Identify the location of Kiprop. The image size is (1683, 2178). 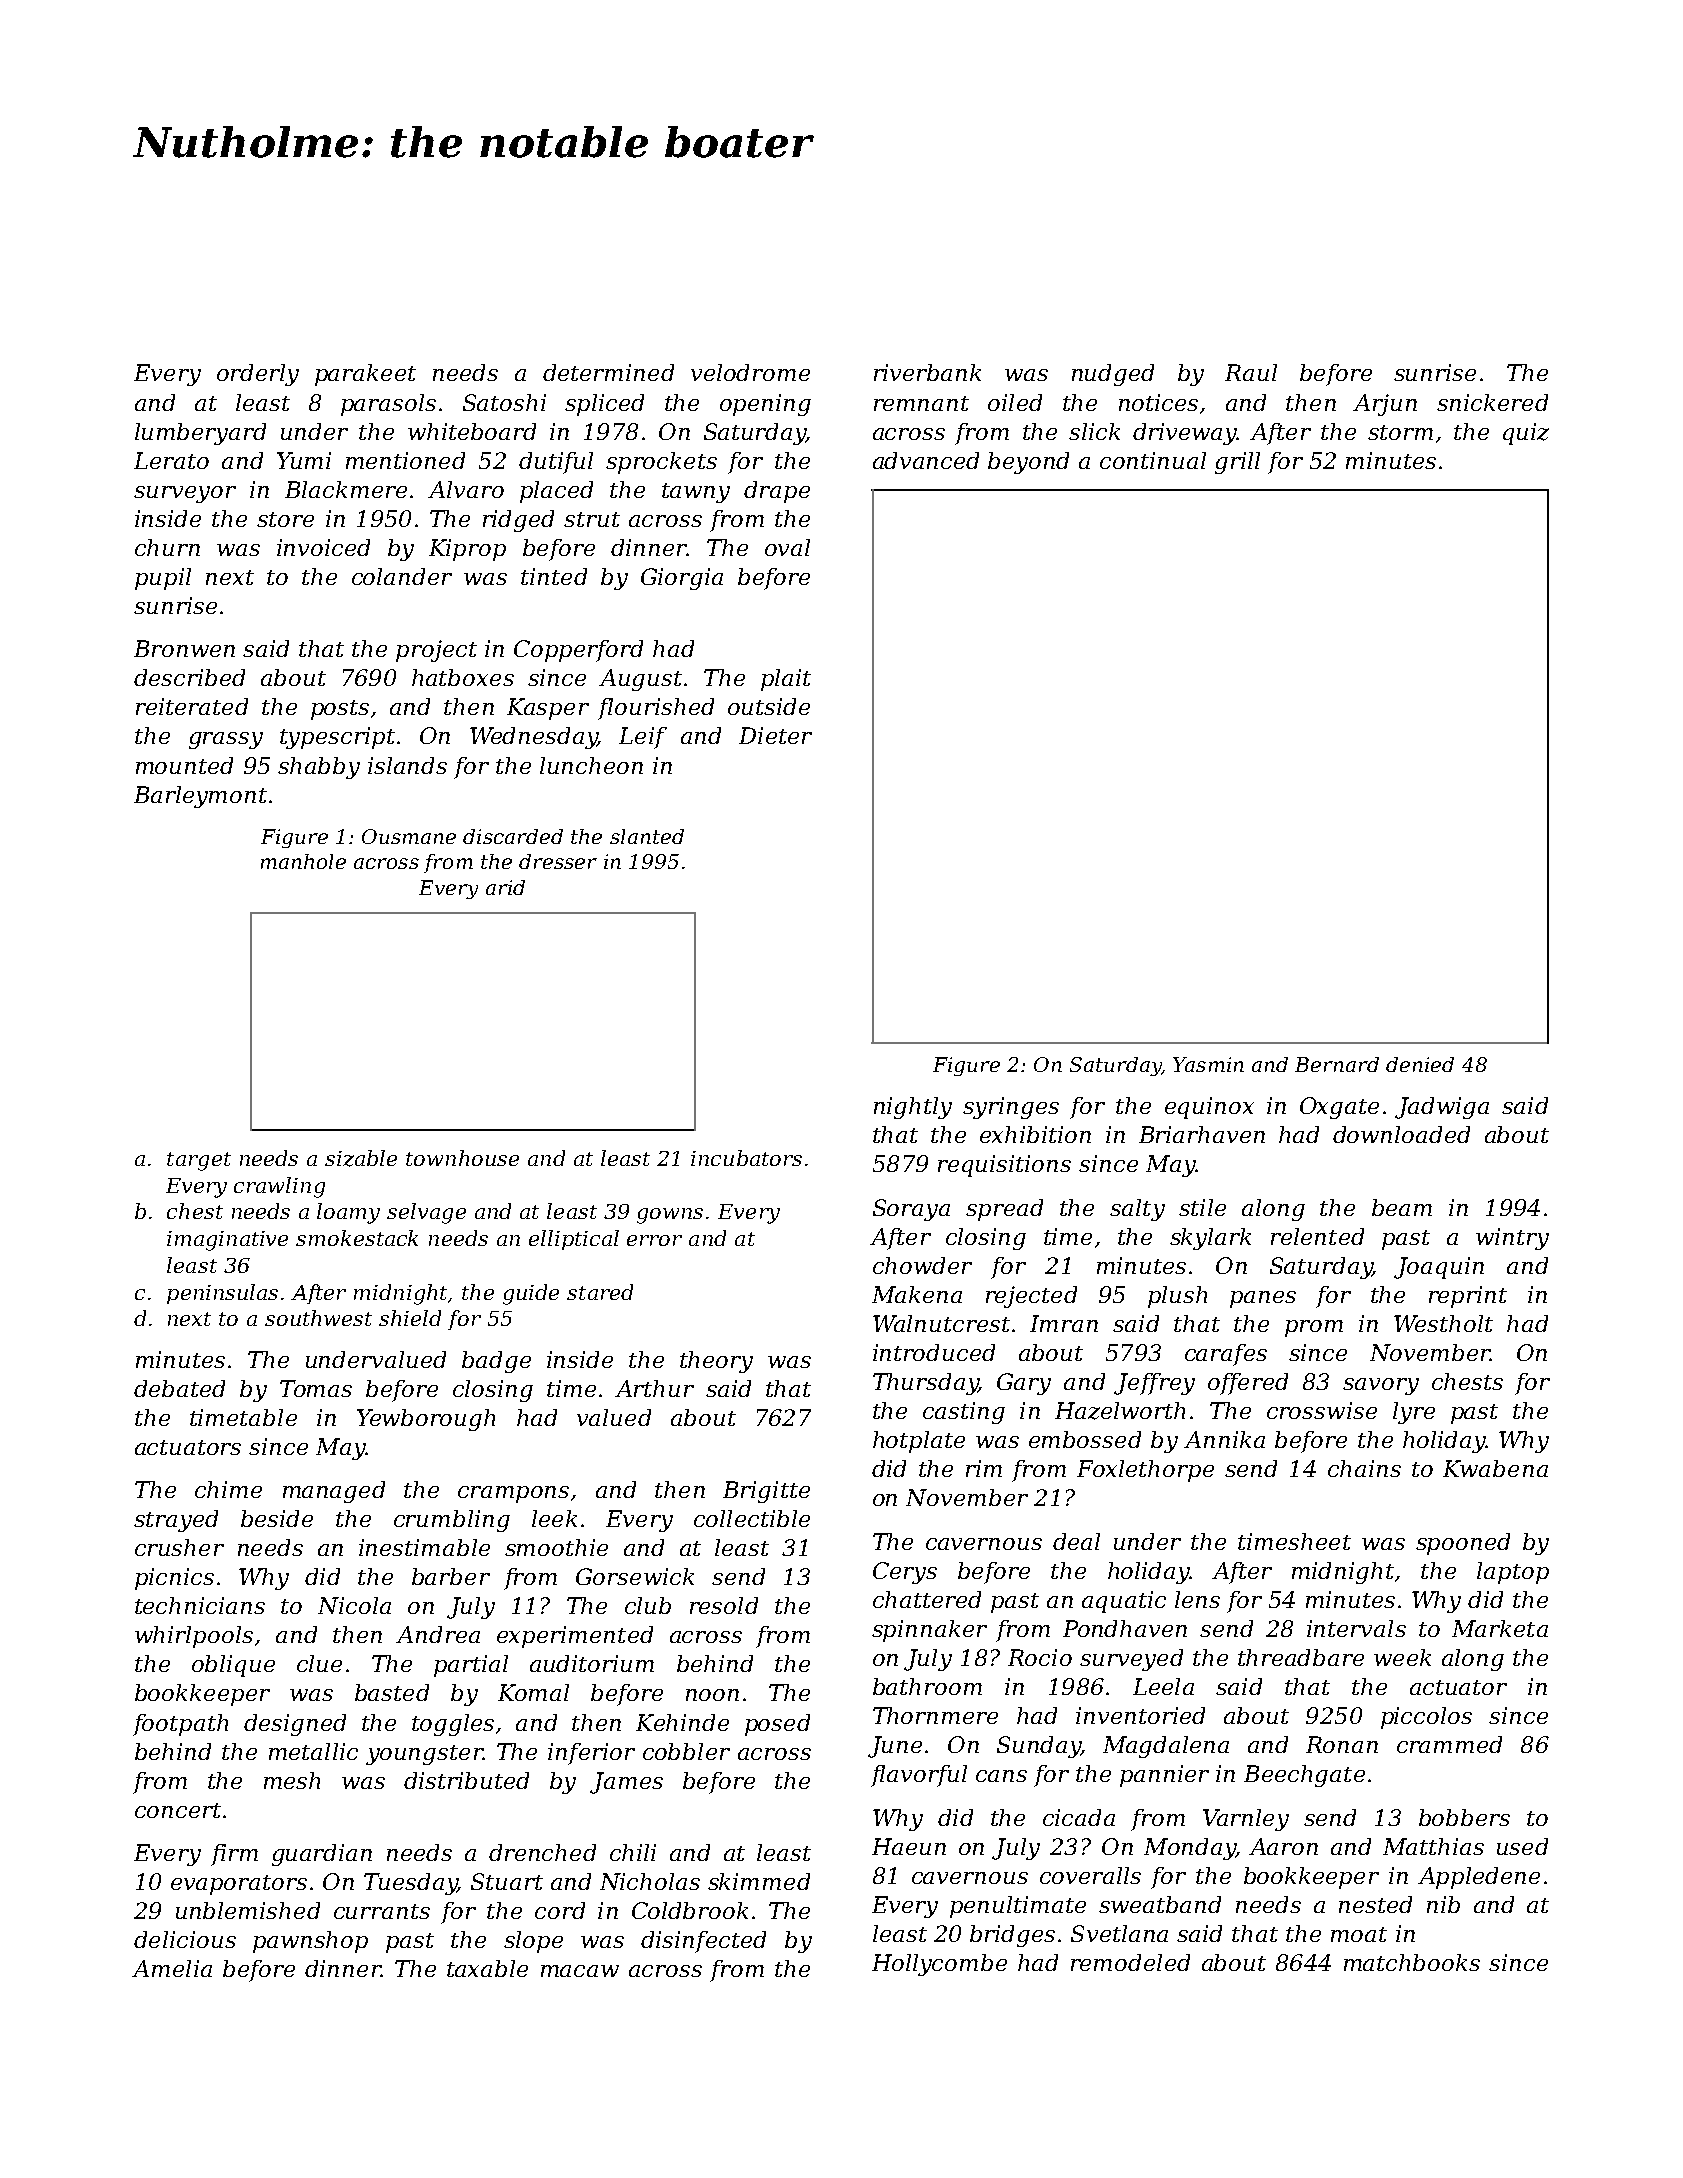
(467, 550).
